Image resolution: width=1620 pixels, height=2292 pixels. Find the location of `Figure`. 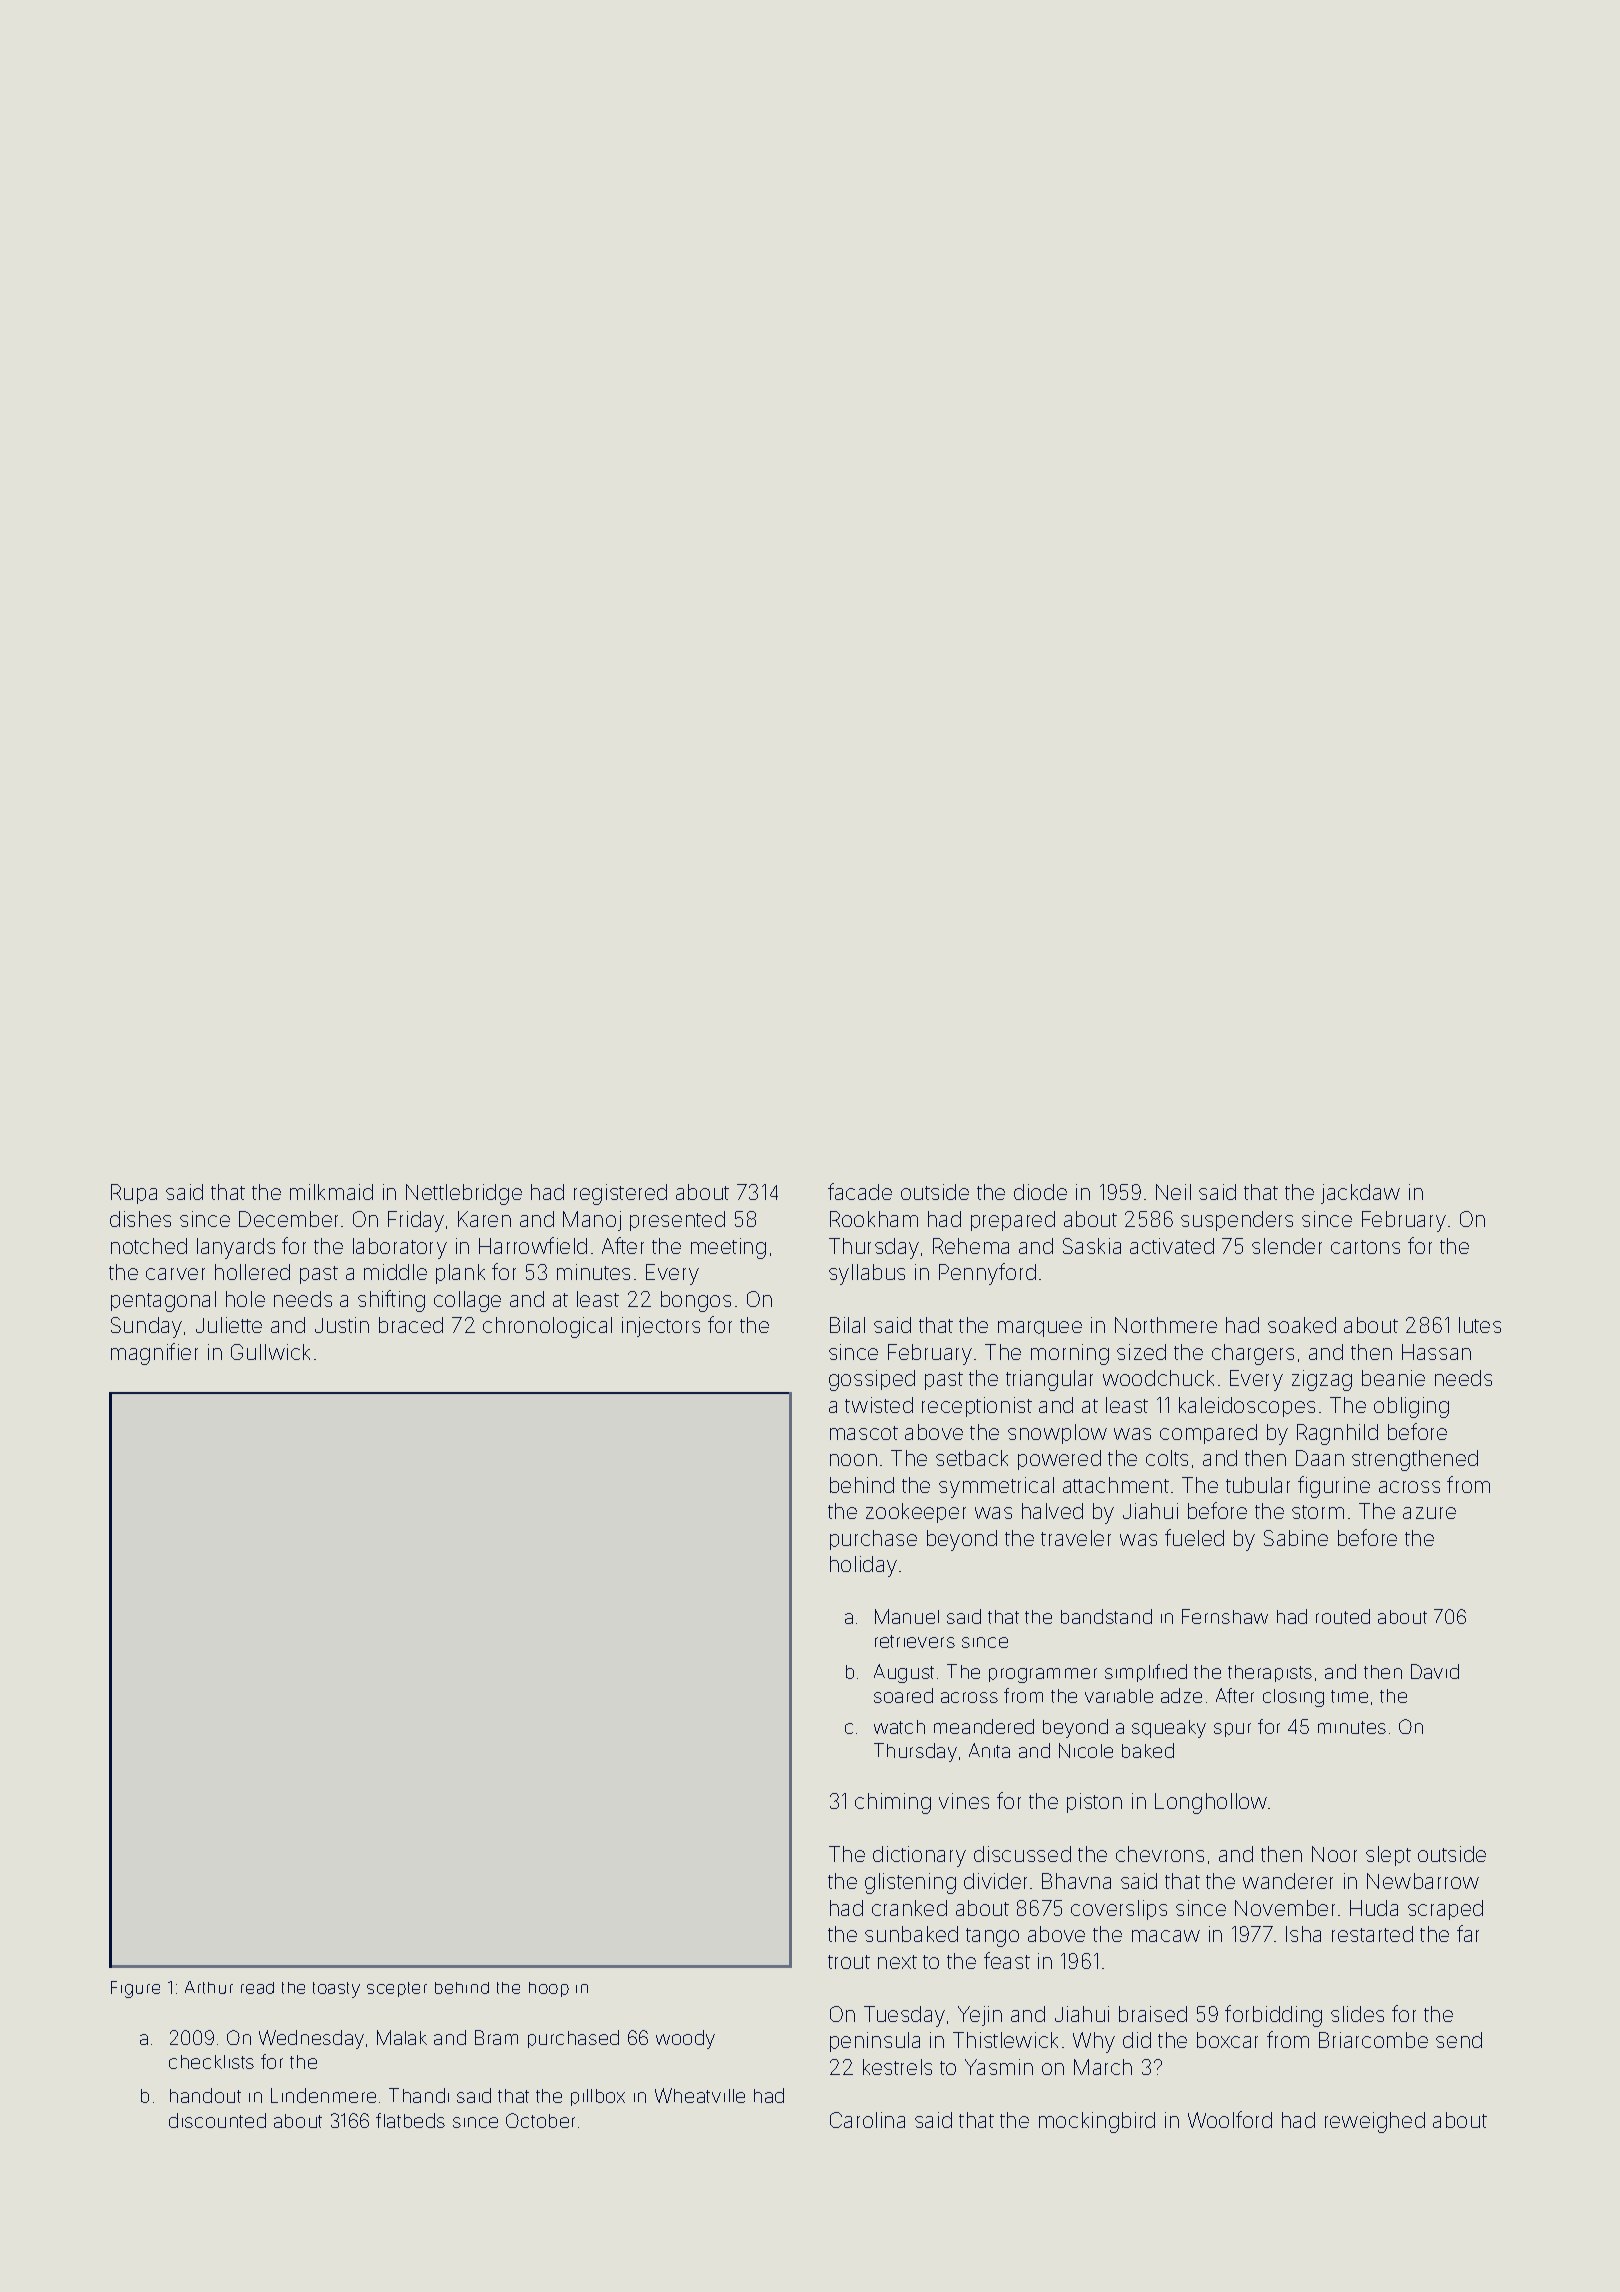

Figure is located at coordinates (135, 1989).
